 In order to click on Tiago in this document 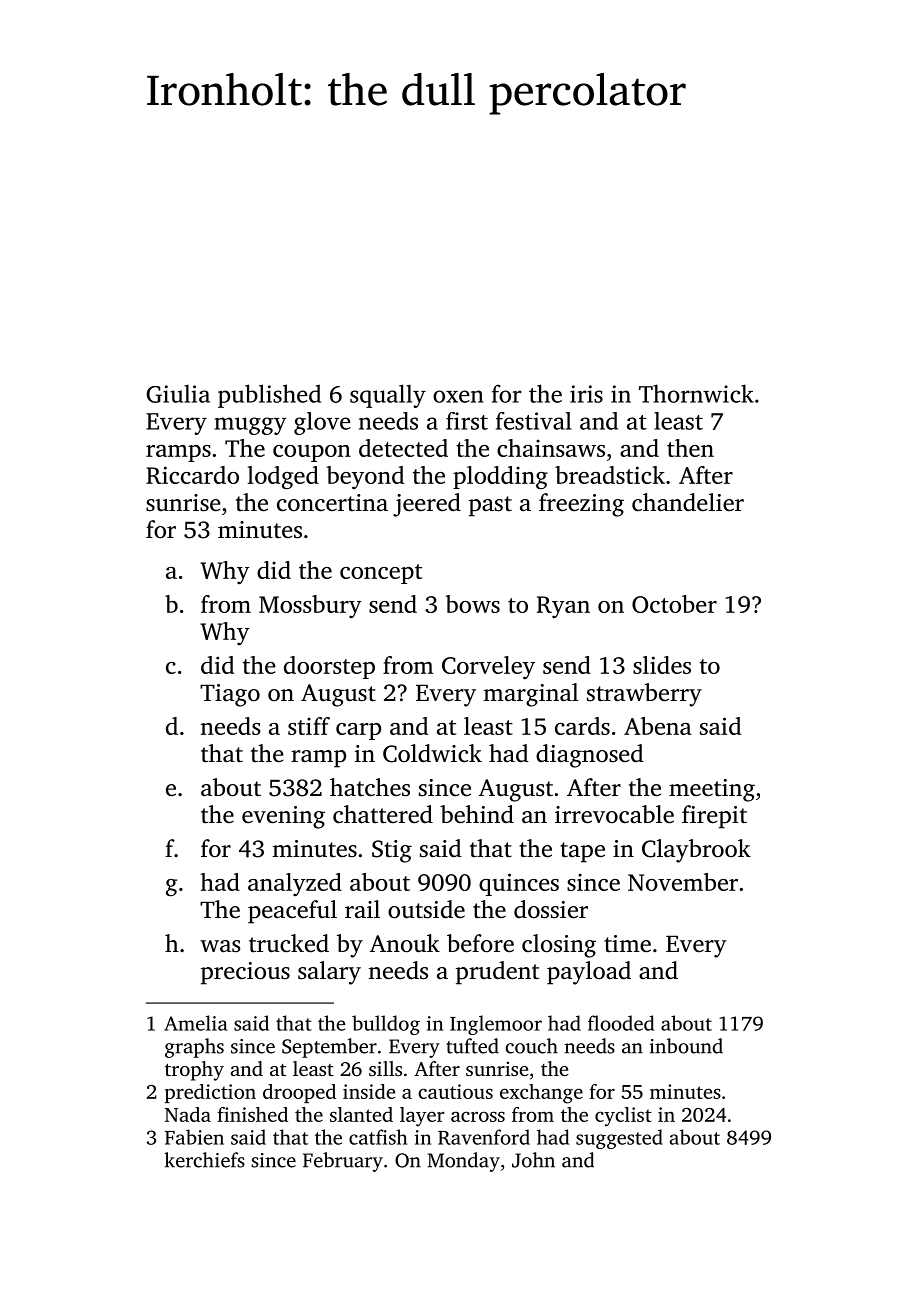, I will do `click(230, 695)`.
